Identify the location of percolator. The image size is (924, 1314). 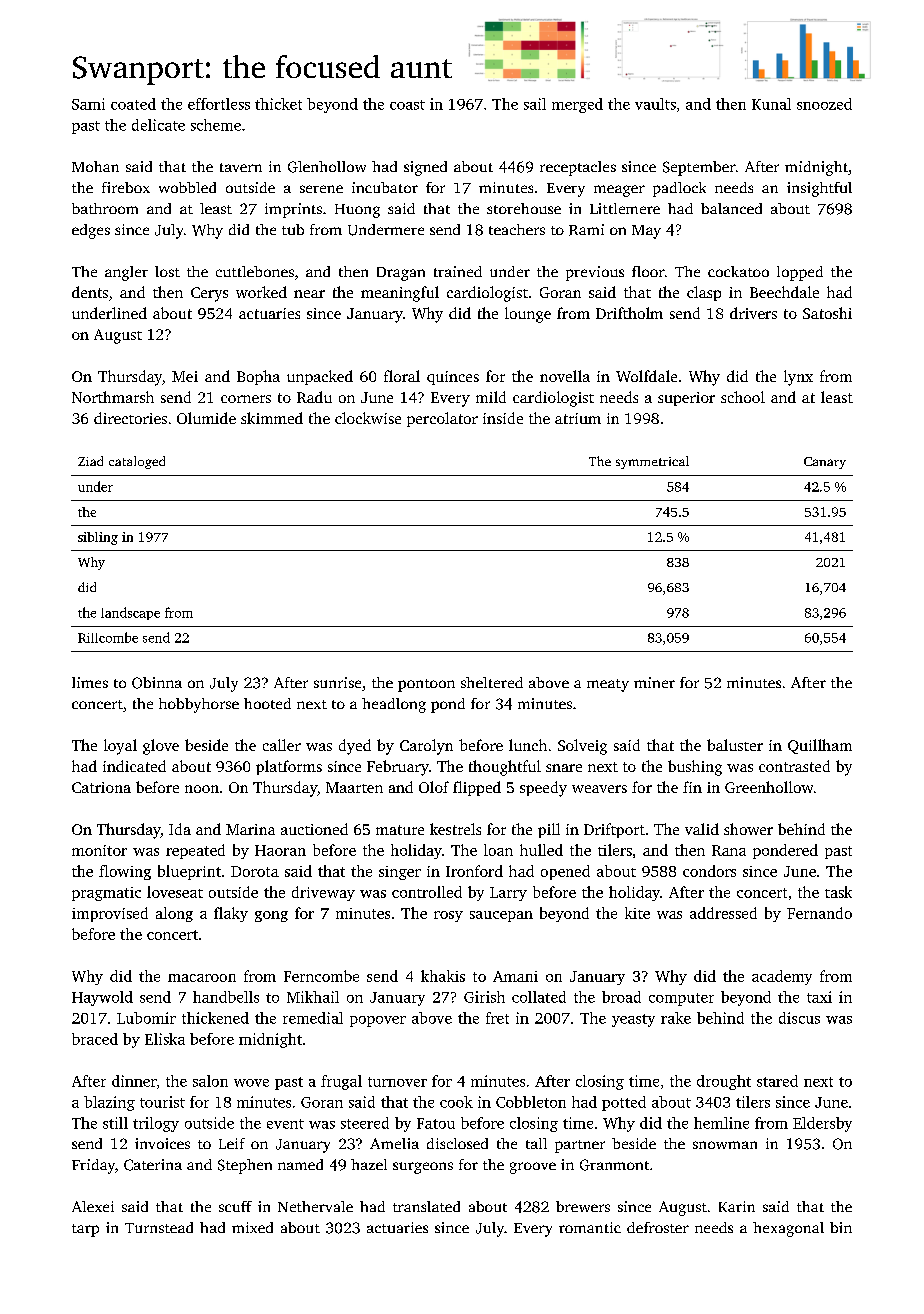
(442, 419).
